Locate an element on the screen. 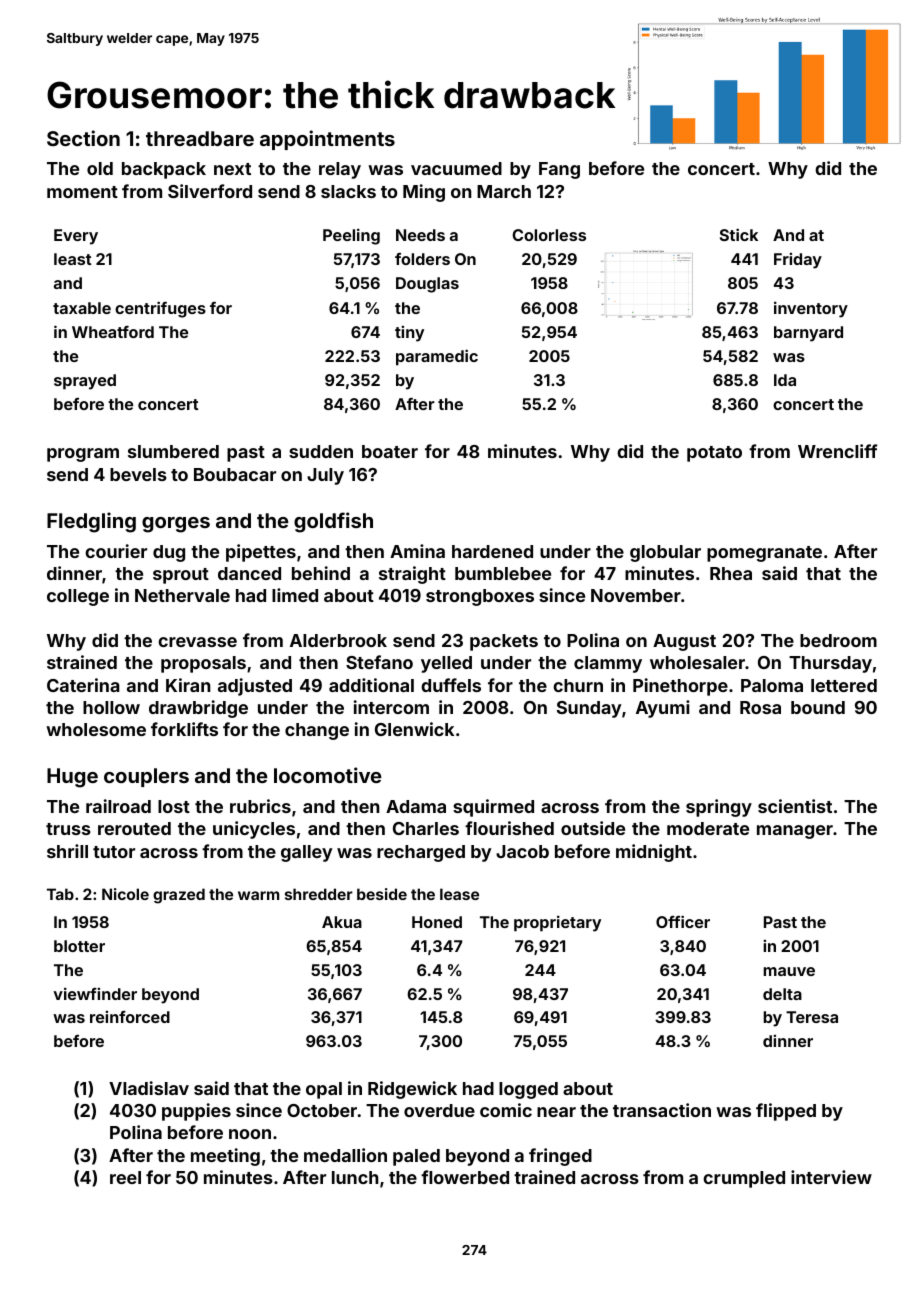  inventory is located at coordinates (811, 309).
